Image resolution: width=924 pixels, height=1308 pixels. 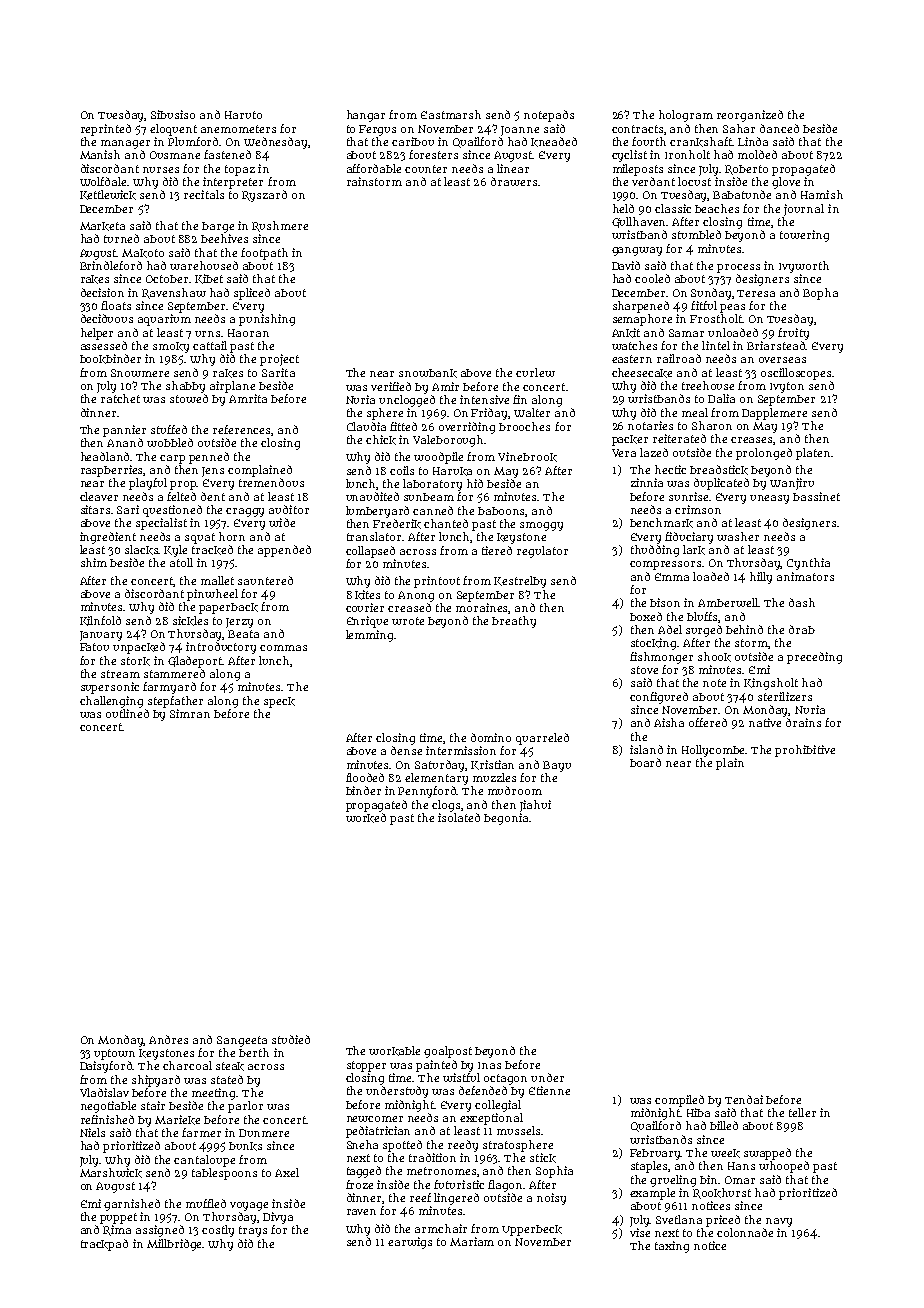 I want to click on Simran, so click(x=190, y=713).
